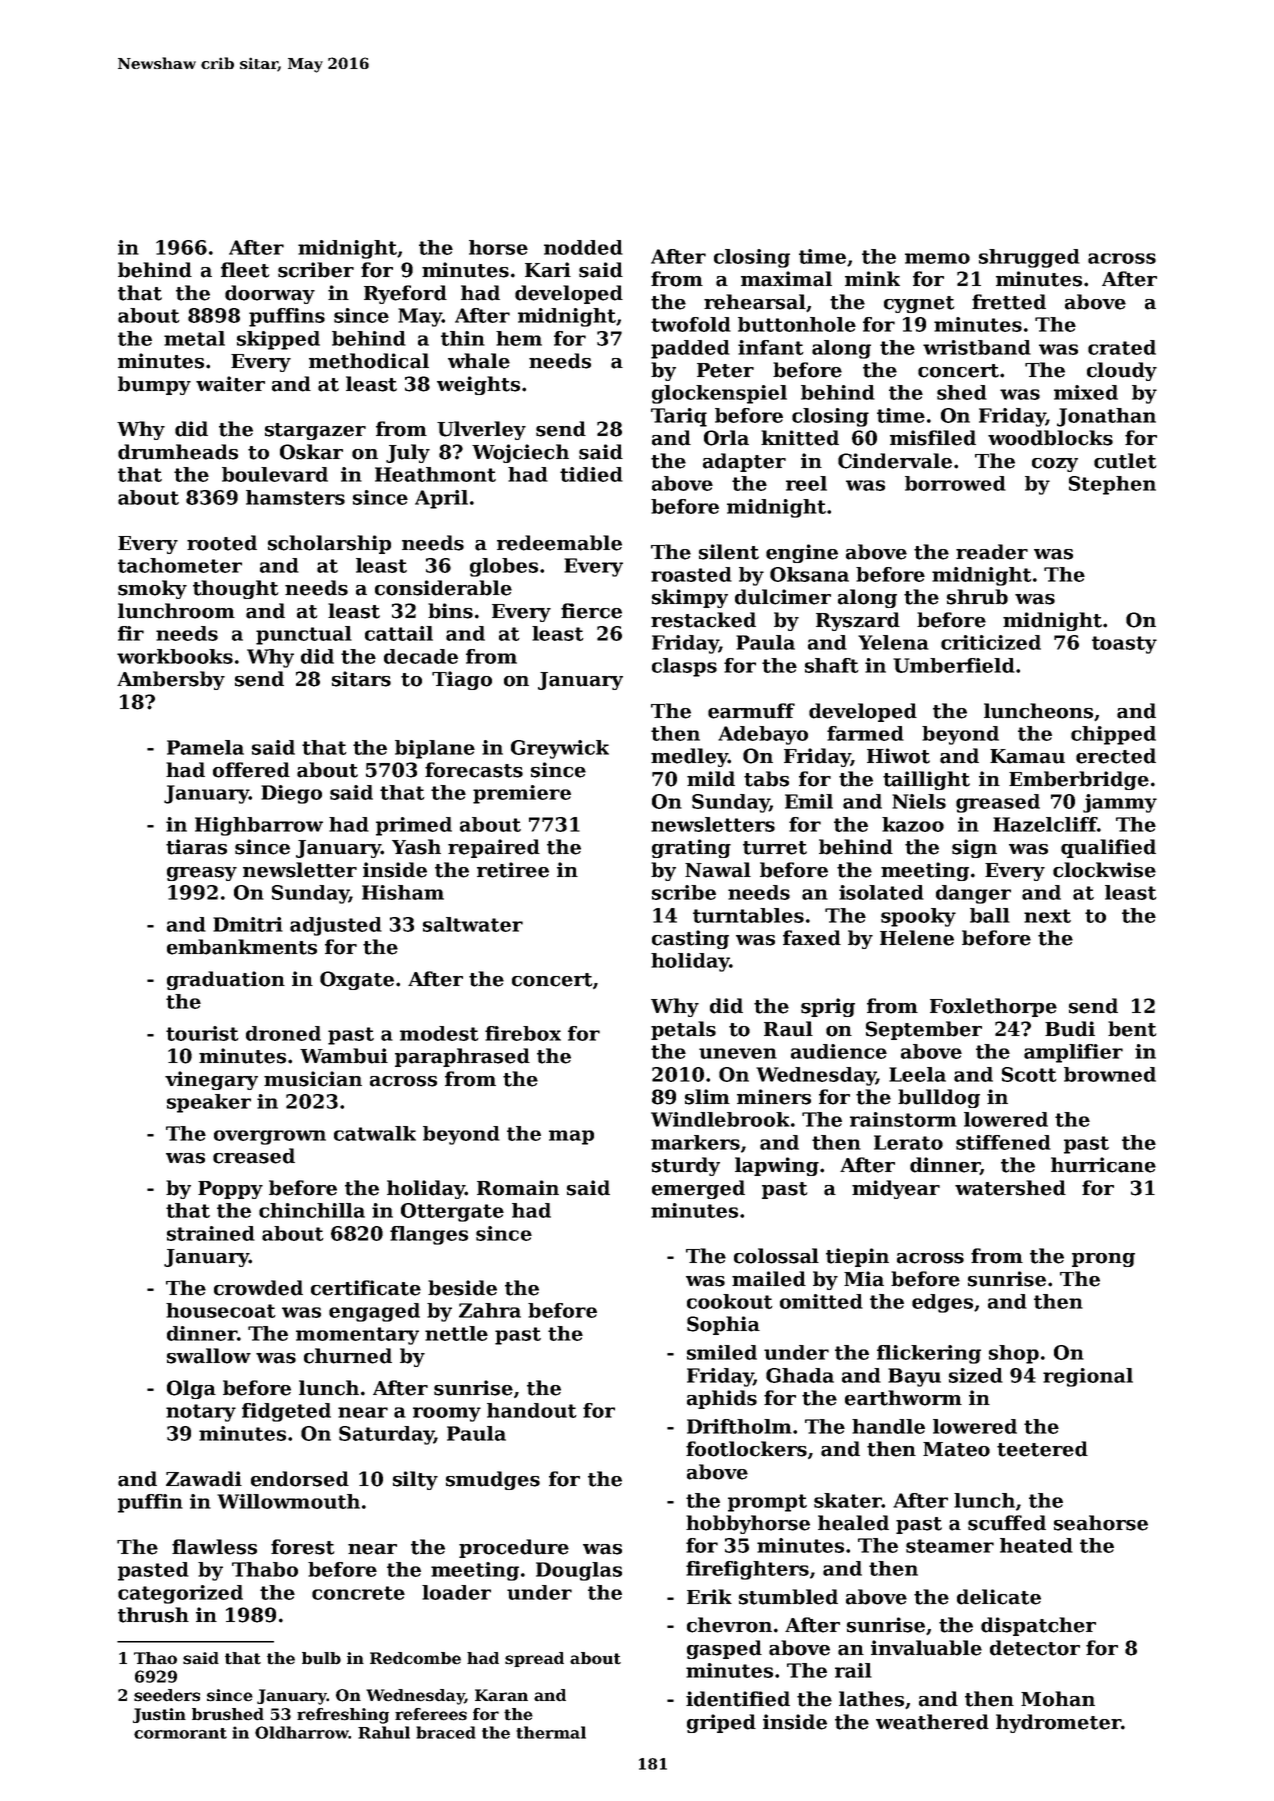 The image size is (1274, 1801). What do you see at coordinates (226, 980) in the page?
I see `graduation` at bounding box center [226, 980].
